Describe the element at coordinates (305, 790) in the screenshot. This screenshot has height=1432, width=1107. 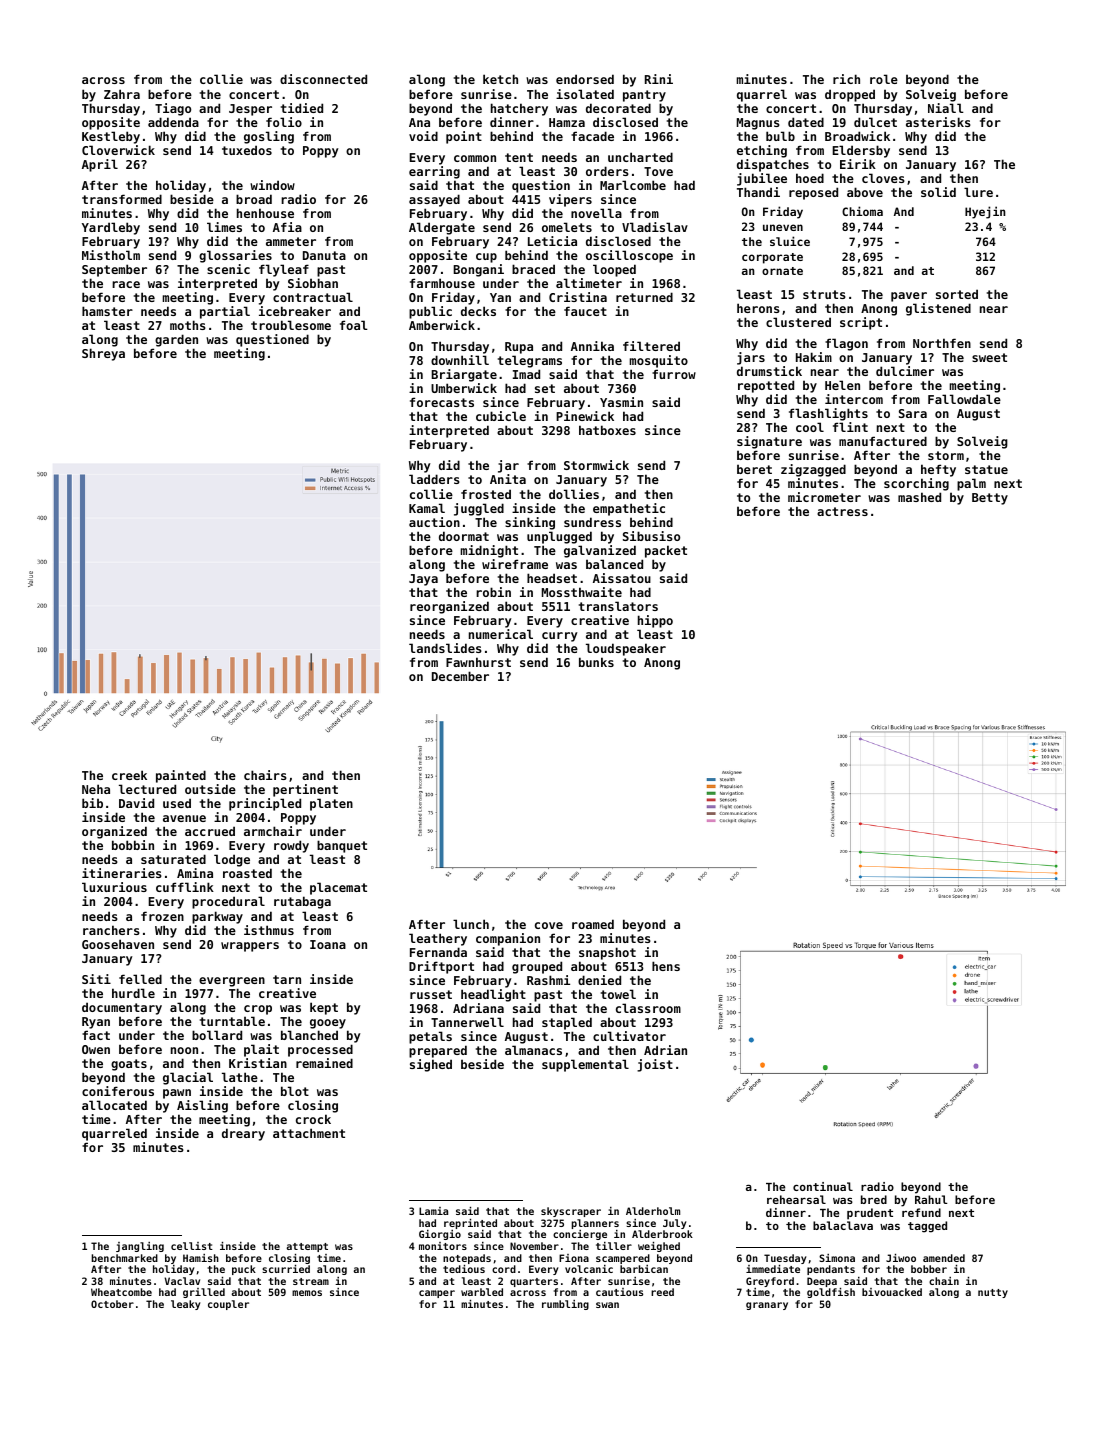
I see `pertinent` at that location.
